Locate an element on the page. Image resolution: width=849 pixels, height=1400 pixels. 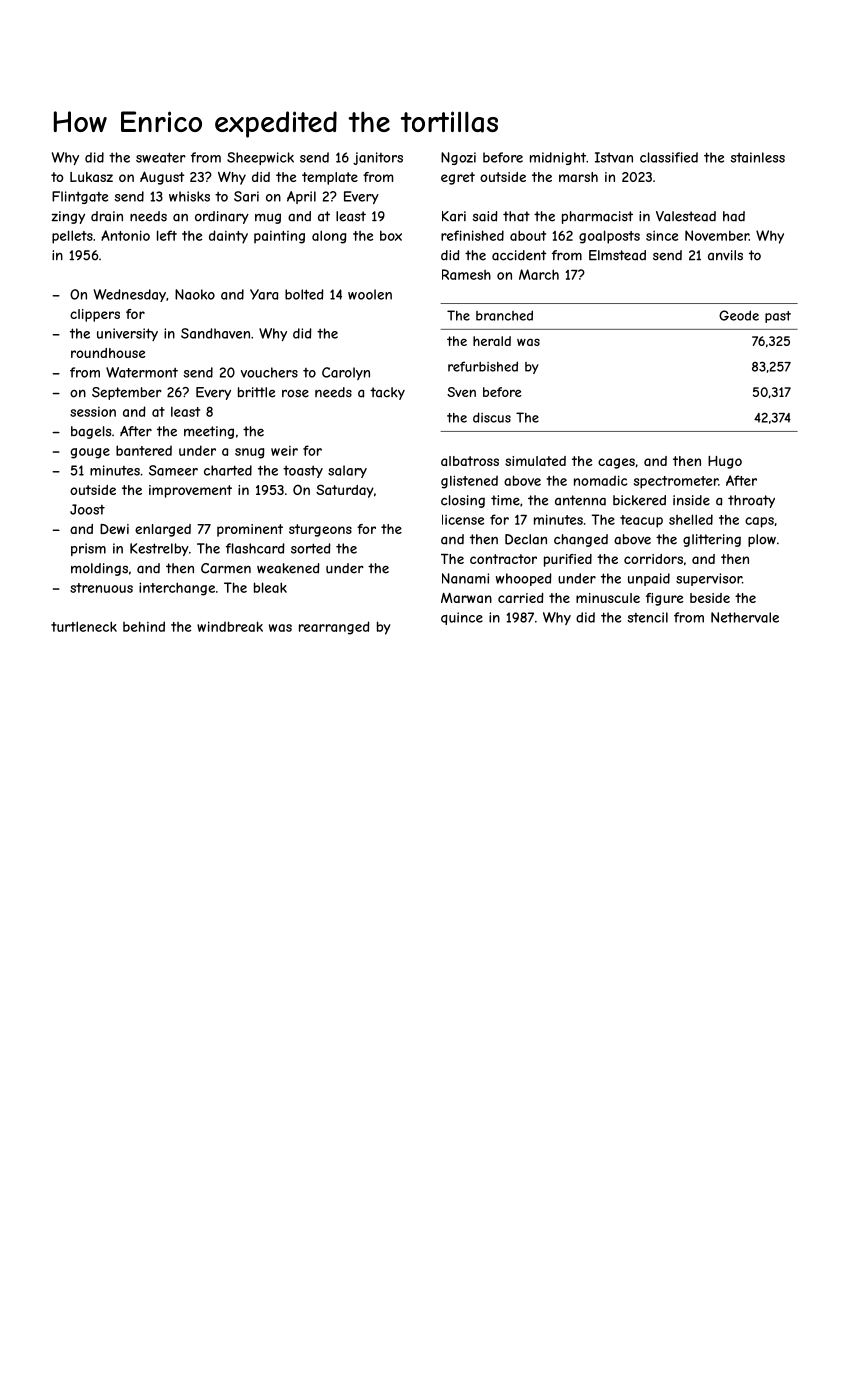
clippers is located at coordinates (95, 315).
